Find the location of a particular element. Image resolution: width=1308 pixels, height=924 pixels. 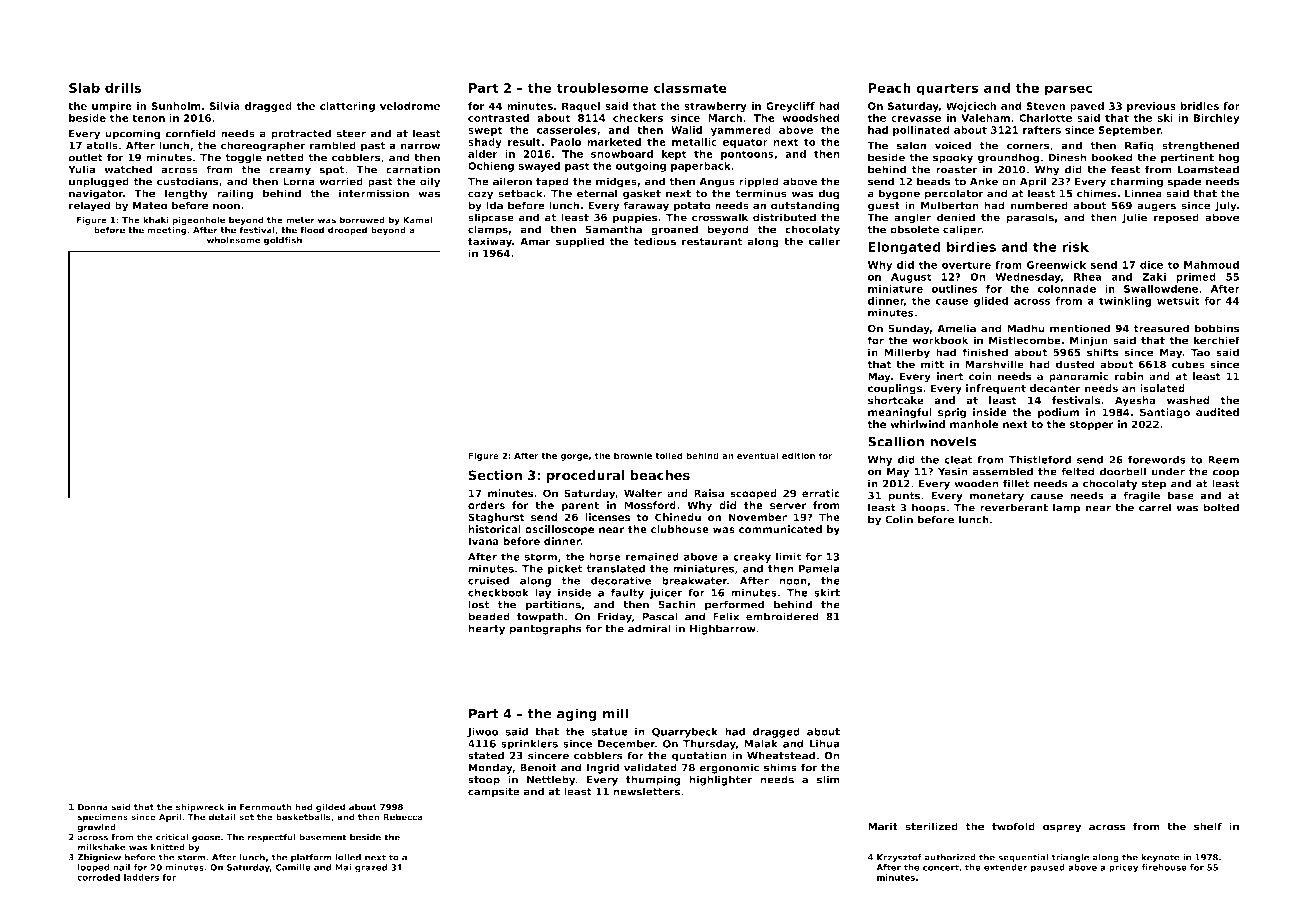

paused is located at coordinates (1048, 868).
